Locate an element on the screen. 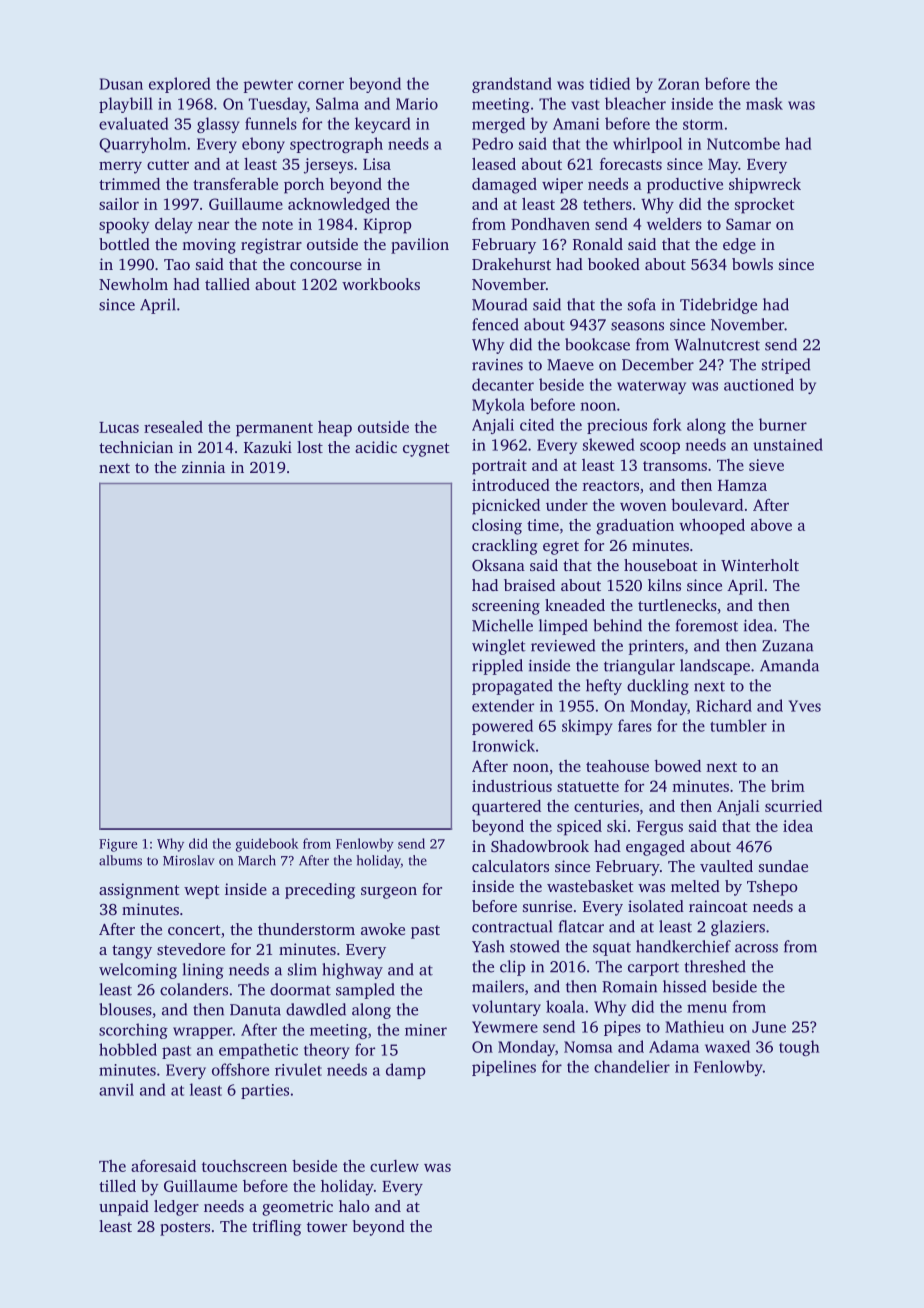  burner is located at coordinates (783, 424).
